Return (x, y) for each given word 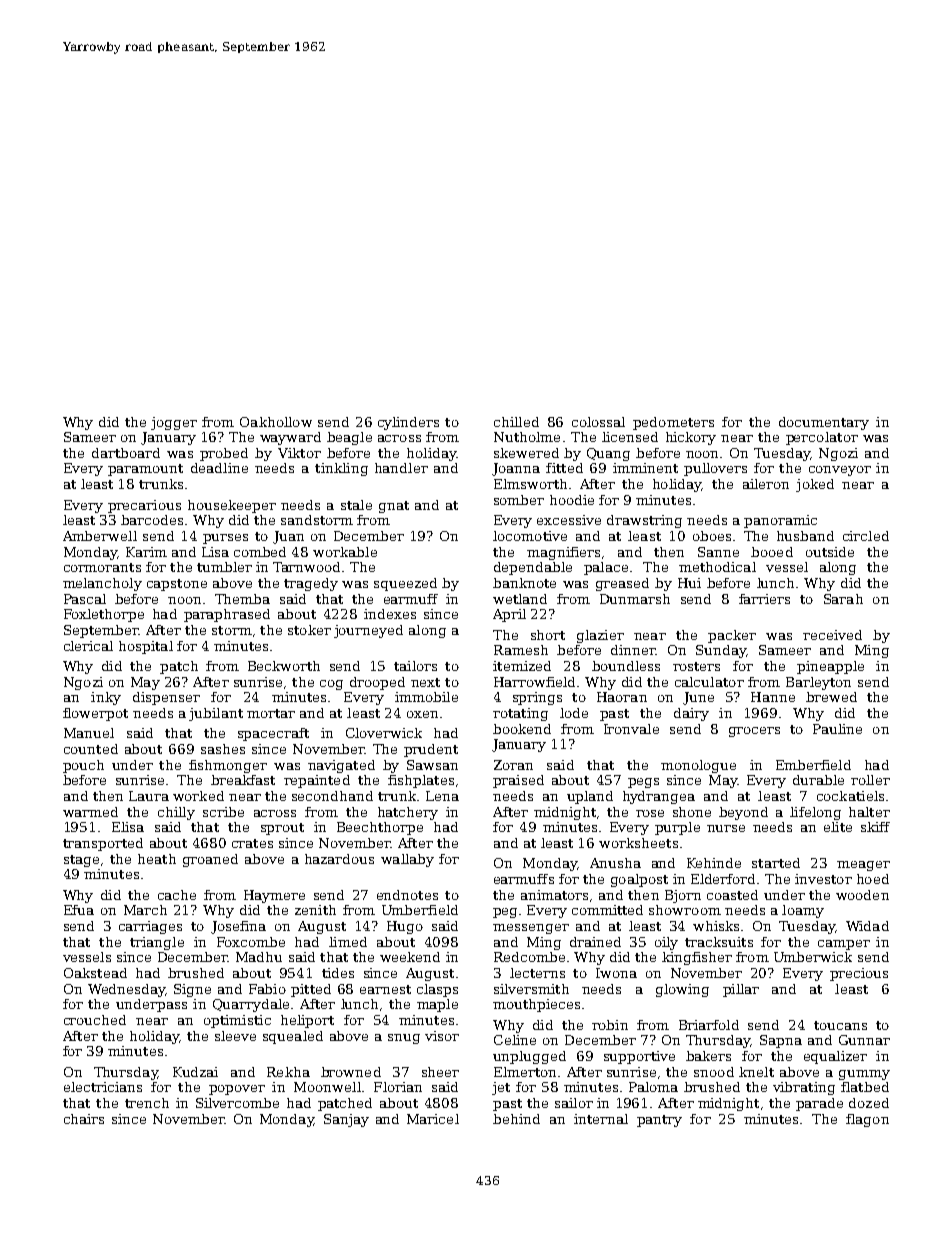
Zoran (513, 765)
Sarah (843, 599)
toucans (840, 1025)
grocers (754, 732)
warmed (90, 812)
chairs (84, 1119)
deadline (219, 468)
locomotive (530, 536)
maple (437, 1005)
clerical (88, 646)
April (509, 615)
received (832, 635)
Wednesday (126, 990)
